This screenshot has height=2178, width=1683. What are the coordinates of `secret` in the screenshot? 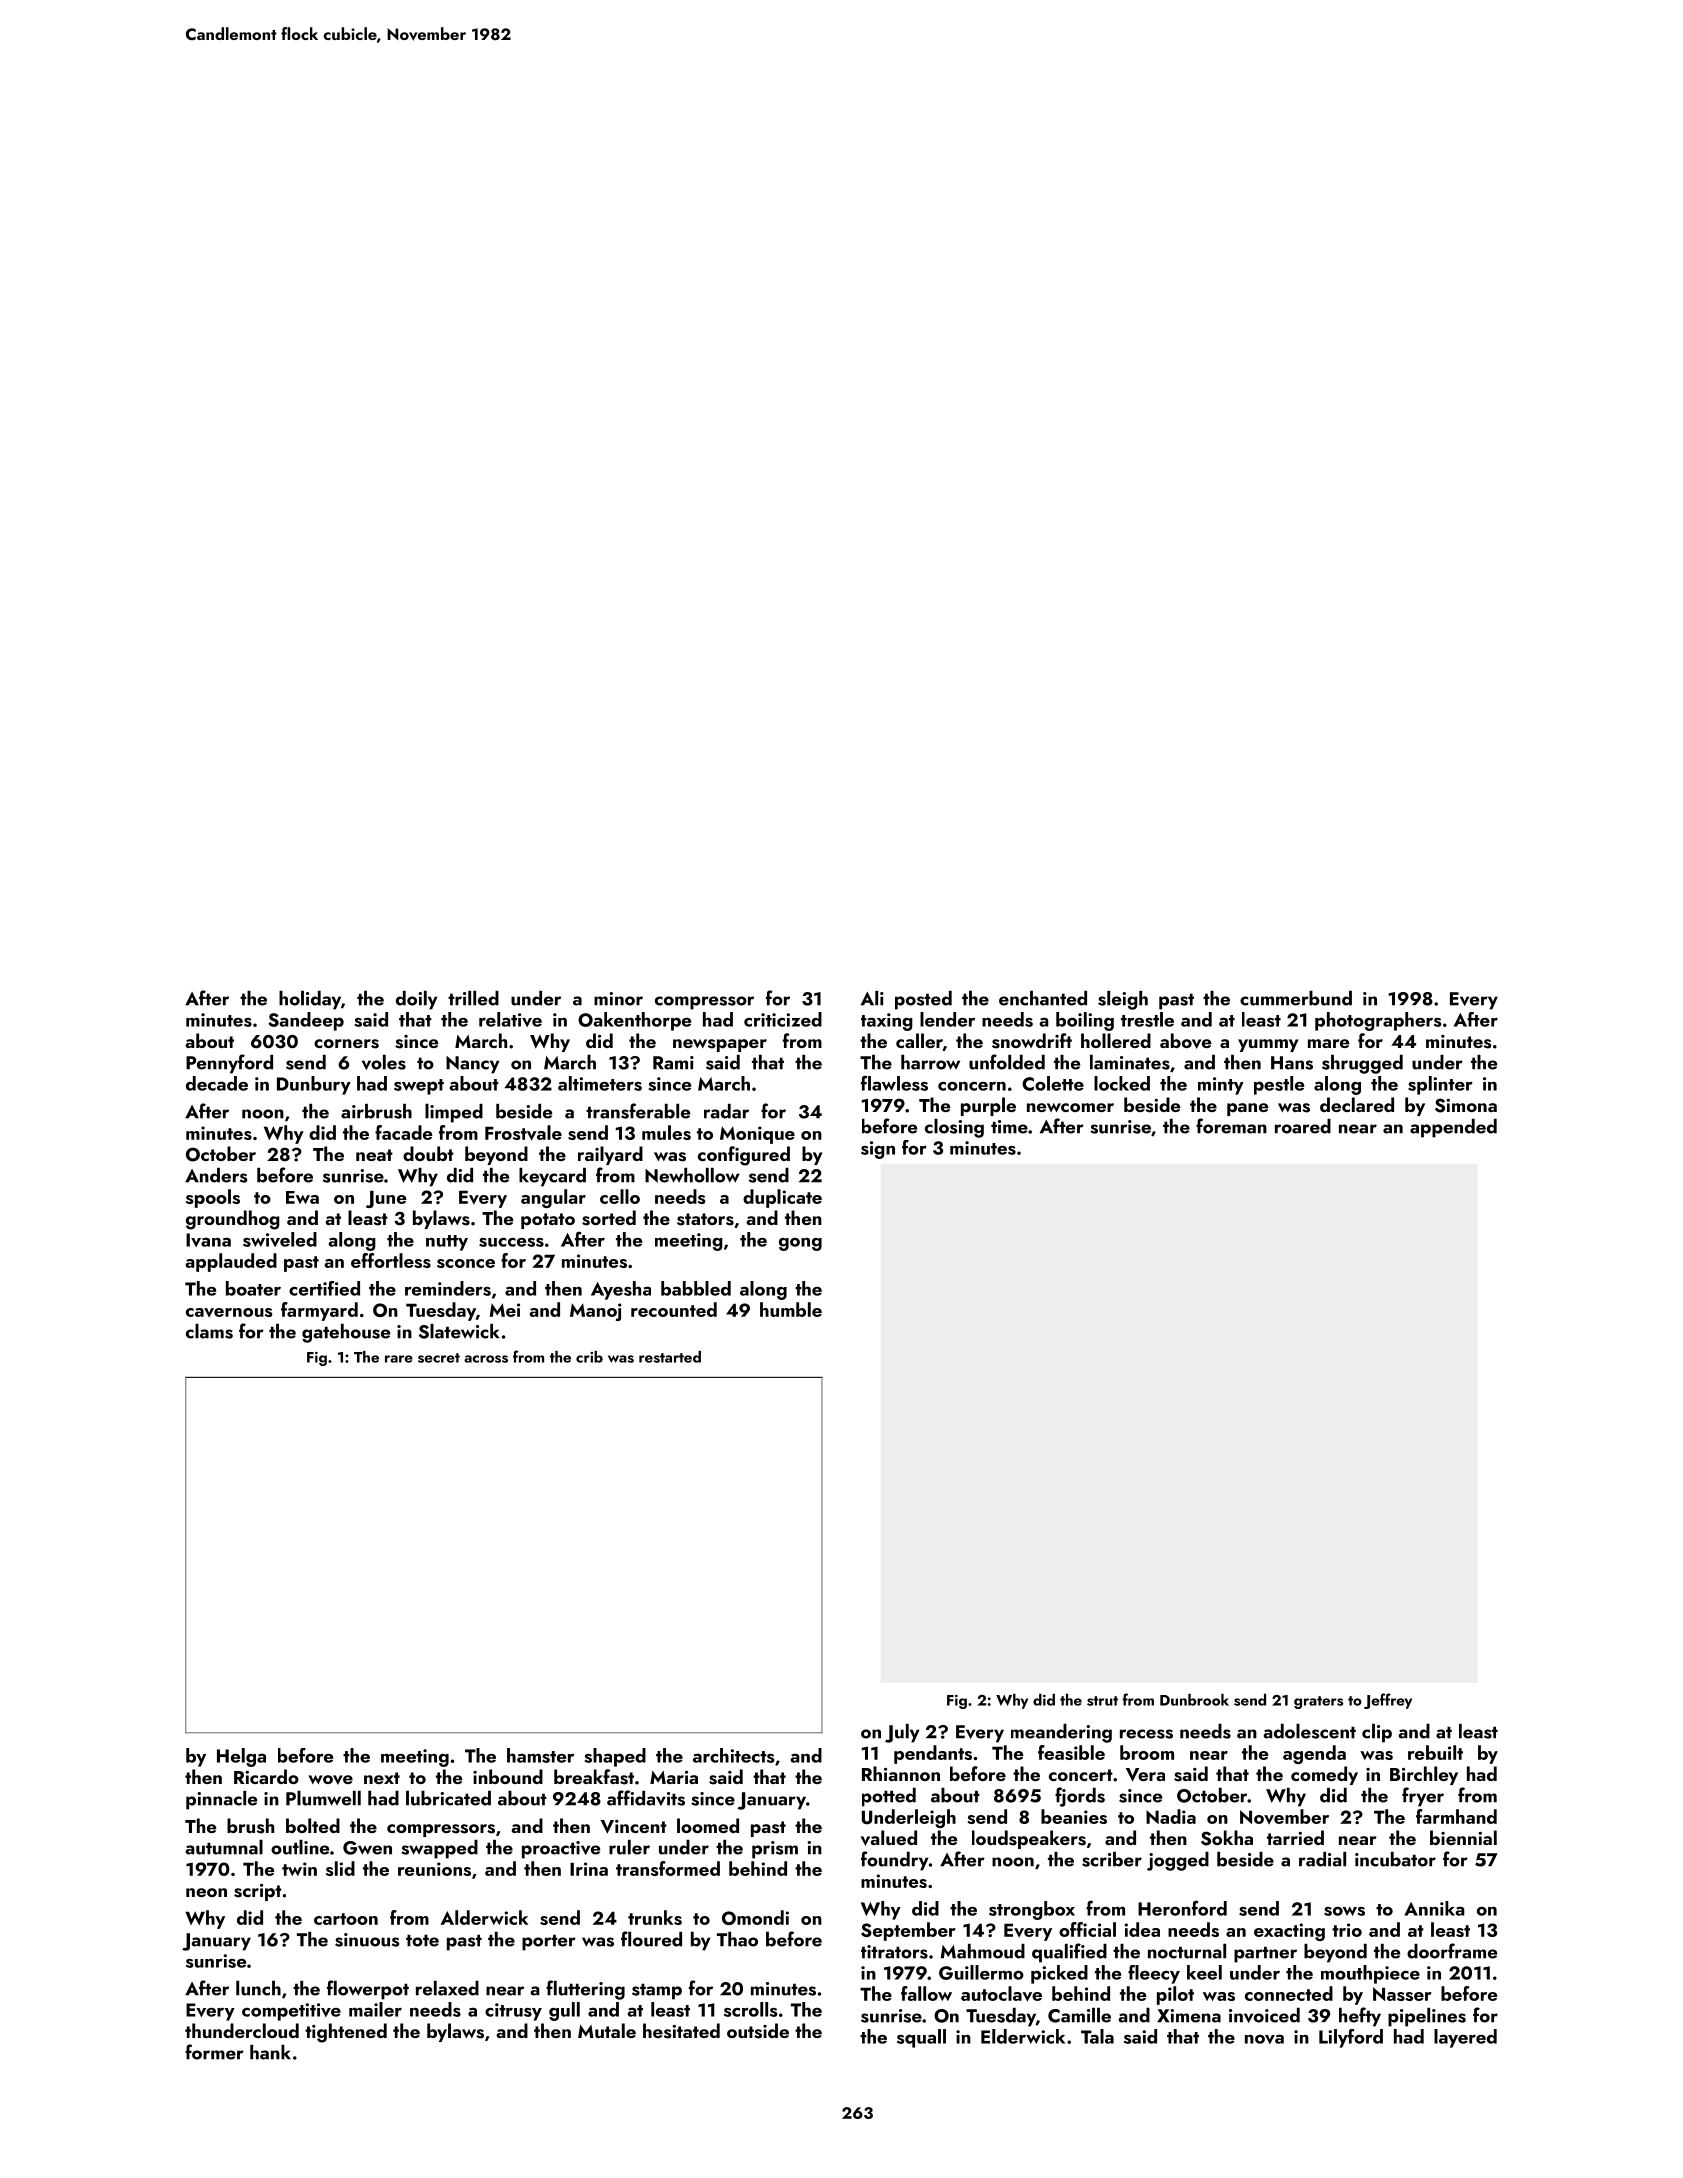 It's located at (439, 1358).
